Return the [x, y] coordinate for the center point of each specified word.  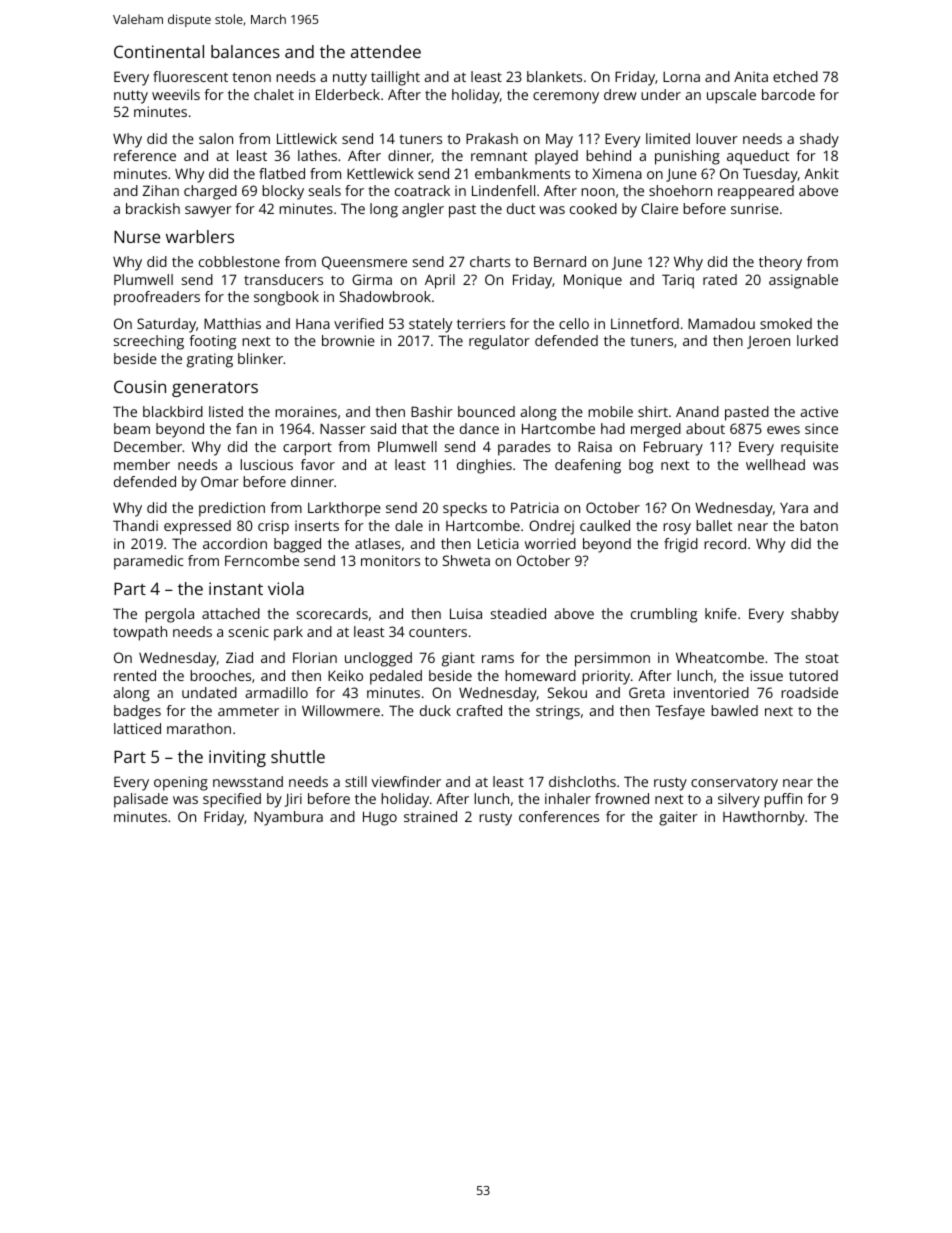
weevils [176, 94]
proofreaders [157, 298]
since [821, 428]
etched [795, 76]
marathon [199, 728]
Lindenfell [503, 190]
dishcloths [582, 781]
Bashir [432, 411]
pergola [169, 615]
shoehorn [680, 190]
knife [721, 613]
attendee [386, 51]
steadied [518, 613]
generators [215, 389]
